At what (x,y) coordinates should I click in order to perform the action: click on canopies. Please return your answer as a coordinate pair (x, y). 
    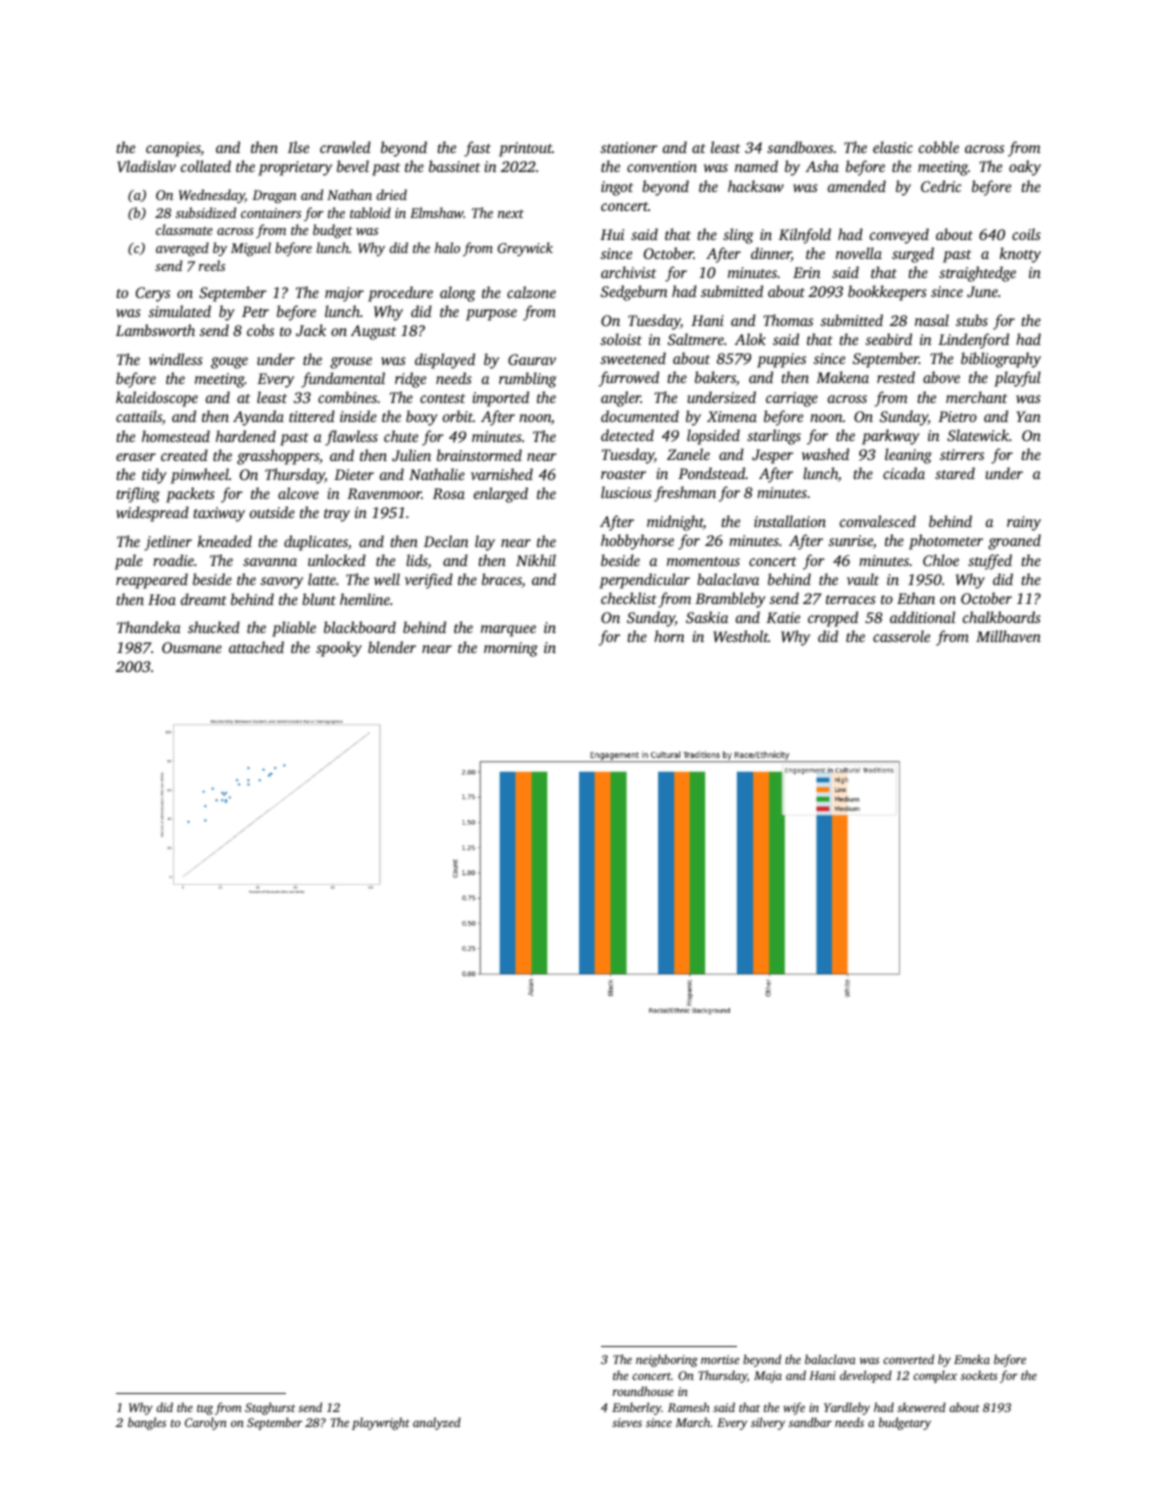
    Looking at the image, I should click on (173, 149).
